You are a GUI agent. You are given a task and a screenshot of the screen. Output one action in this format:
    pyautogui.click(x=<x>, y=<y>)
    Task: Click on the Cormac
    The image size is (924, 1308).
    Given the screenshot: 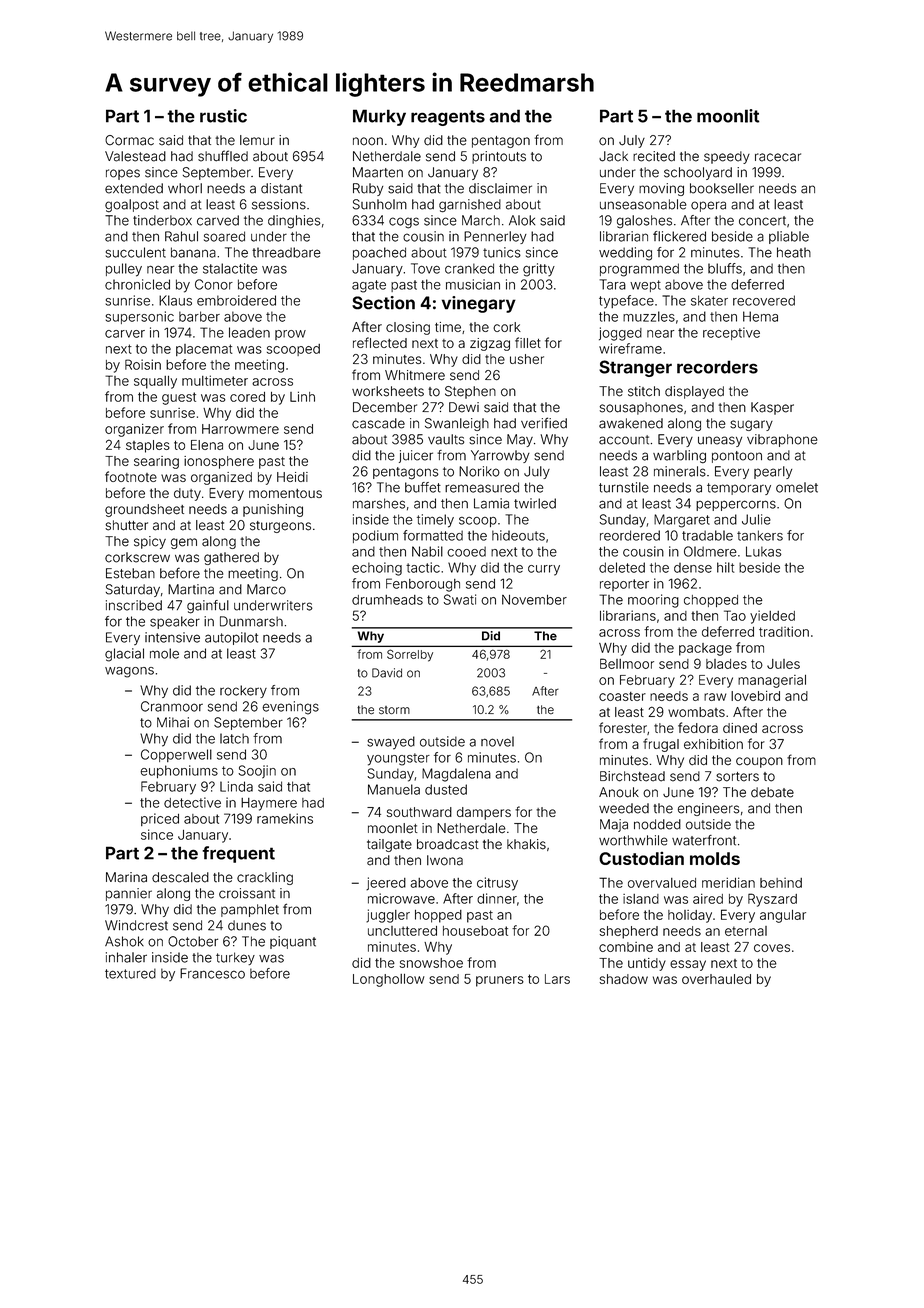 What is the action you would take?
    pyautogui.click(x=129, y=140)
